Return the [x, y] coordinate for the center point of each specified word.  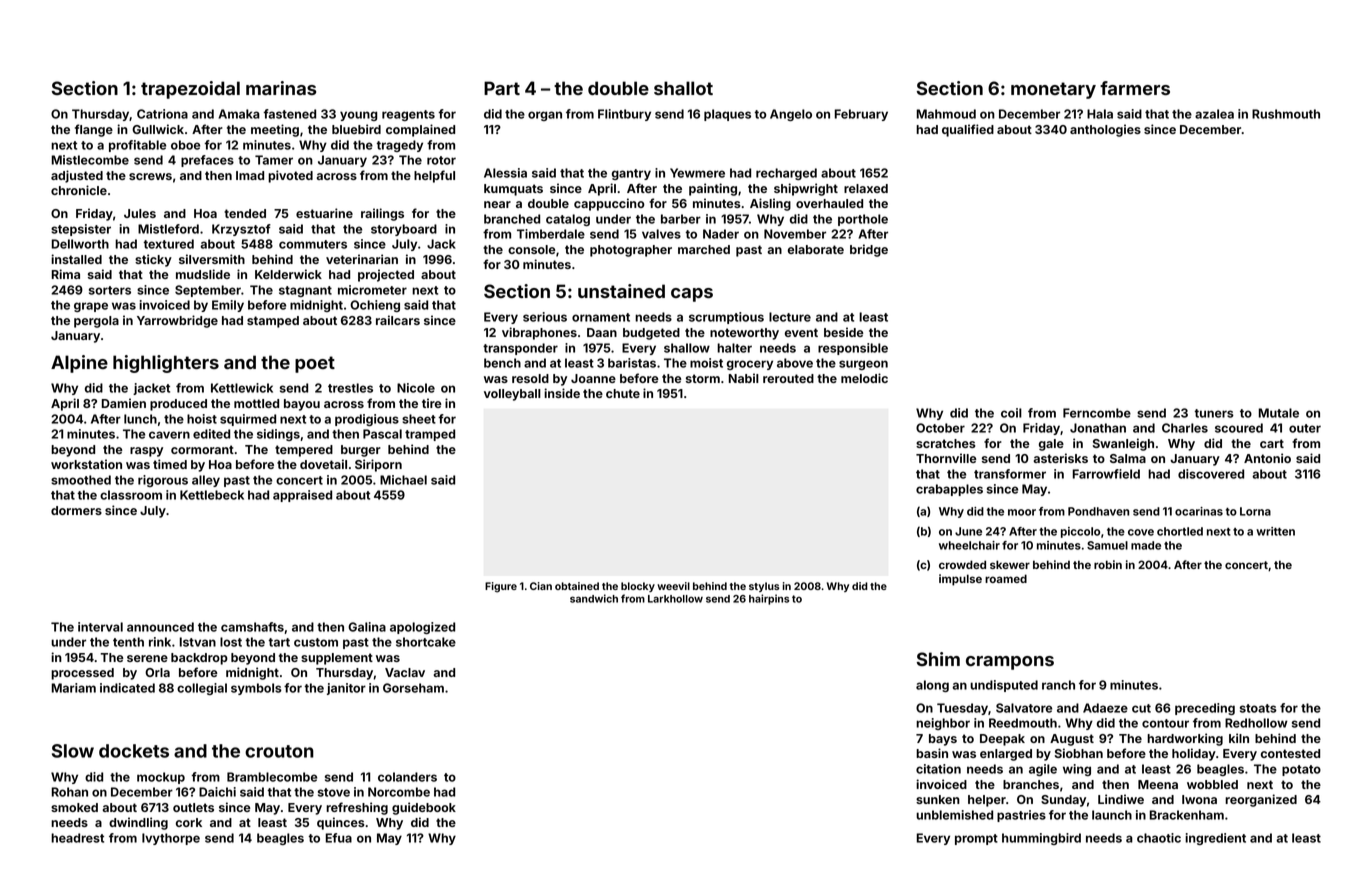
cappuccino [609, 204]
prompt [976, 839]
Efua [338, 838]
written [1275, 531]
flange [94, 130]
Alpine [79, 364]
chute [623, 393]
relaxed [866, 188]
